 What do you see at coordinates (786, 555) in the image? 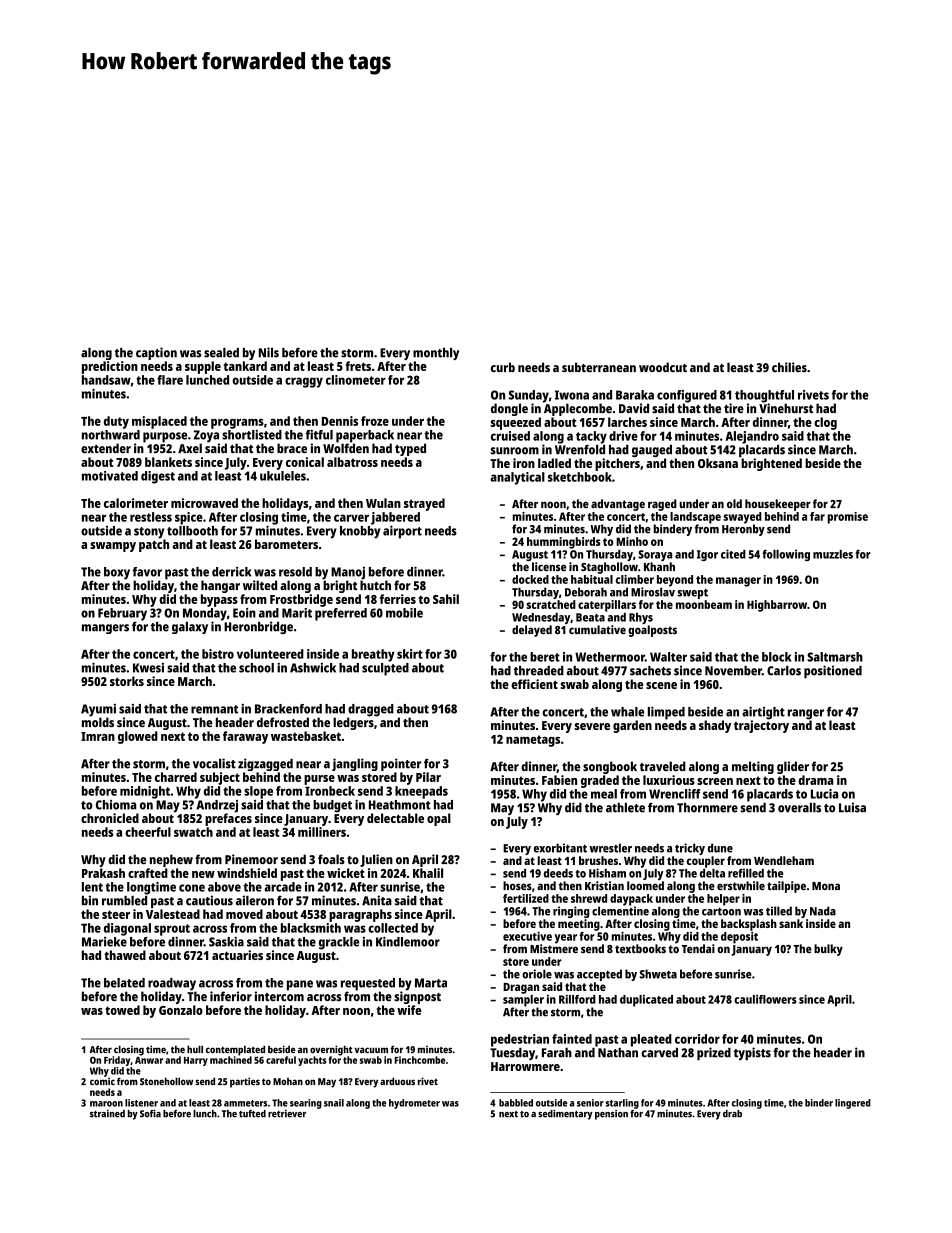
I see `following` at bounding box center [786, 555].
